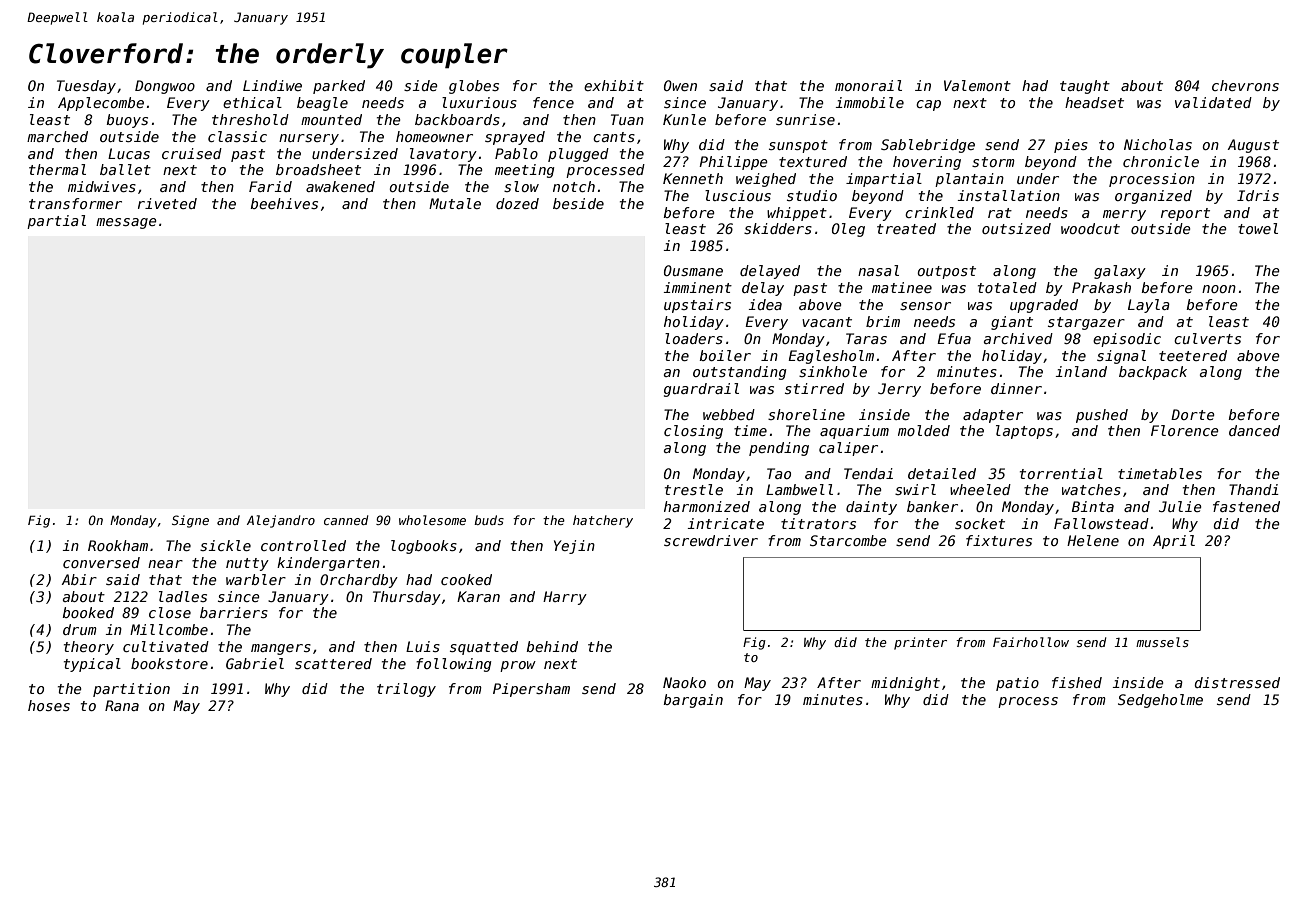 This screenshot has width=1308, height=924. I want to click on Starcombe, so click(848, 540).
